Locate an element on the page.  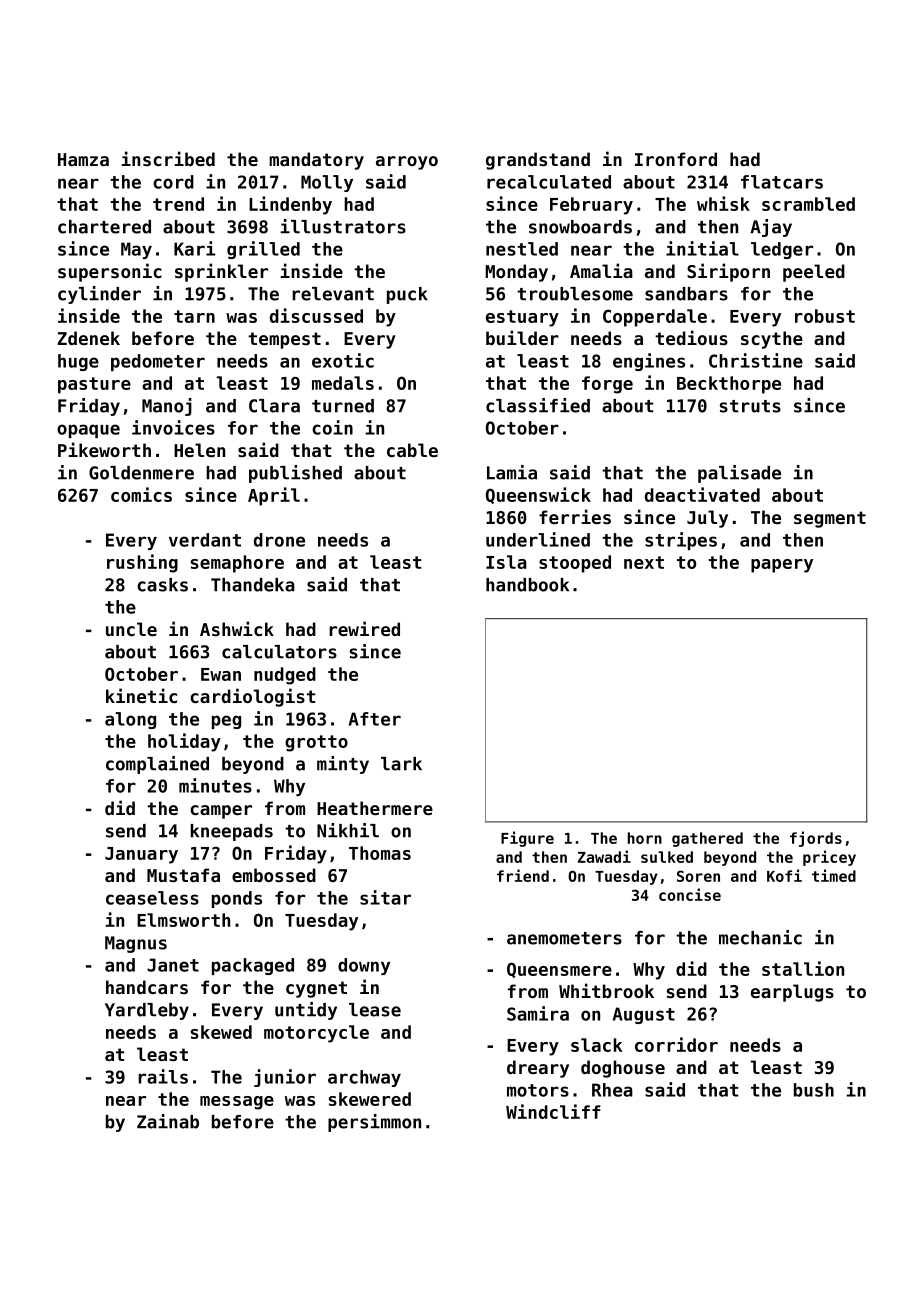
recalculated is located at coordinates (549, 182).
